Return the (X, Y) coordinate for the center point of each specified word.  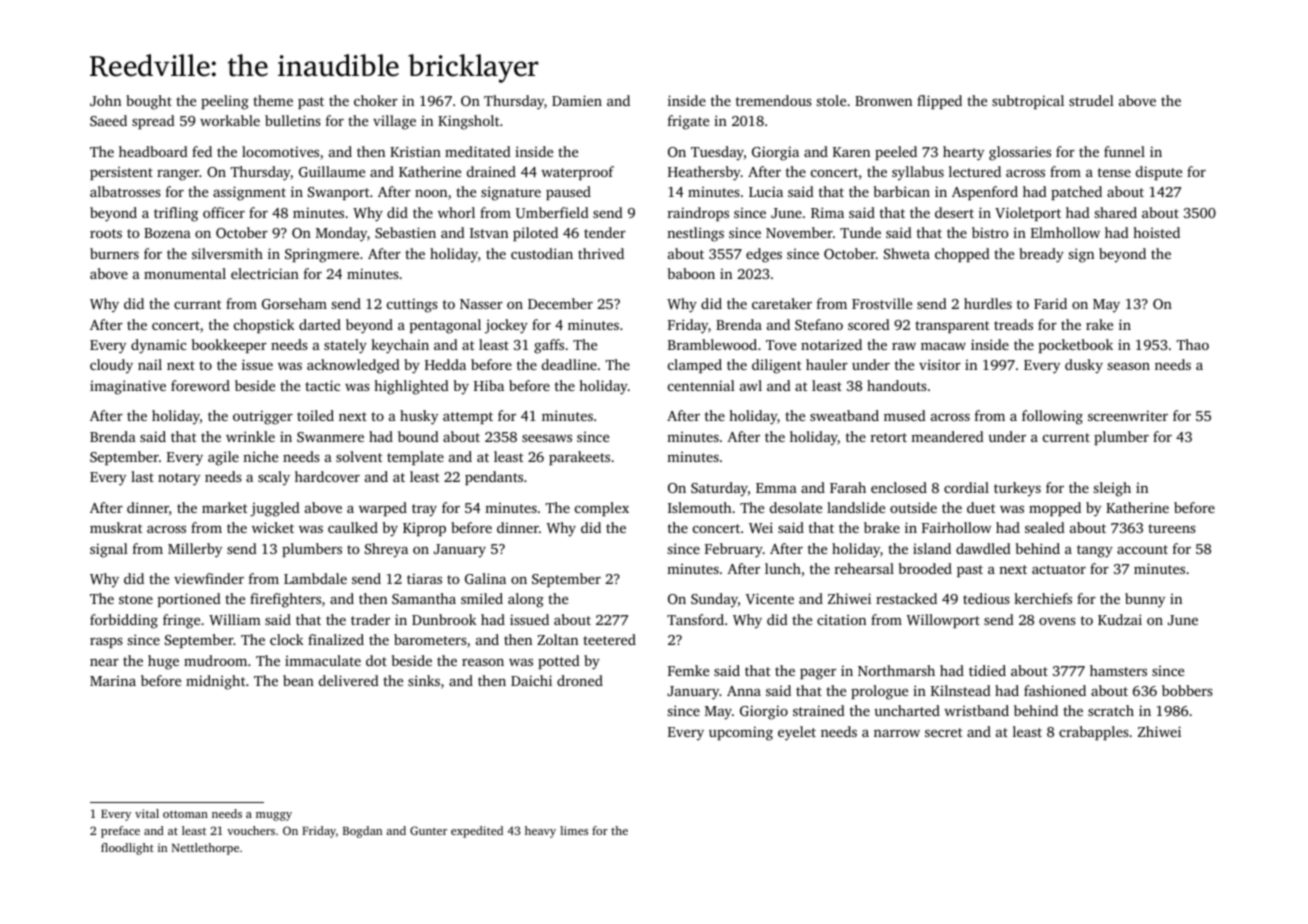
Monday (341, 234)
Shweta (907, 253)
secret (943, 732)
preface (120, 832)
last (142, 476)
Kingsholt (468, 122)
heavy (540, 832)
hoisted (1156, 232)
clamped (695, 366)
